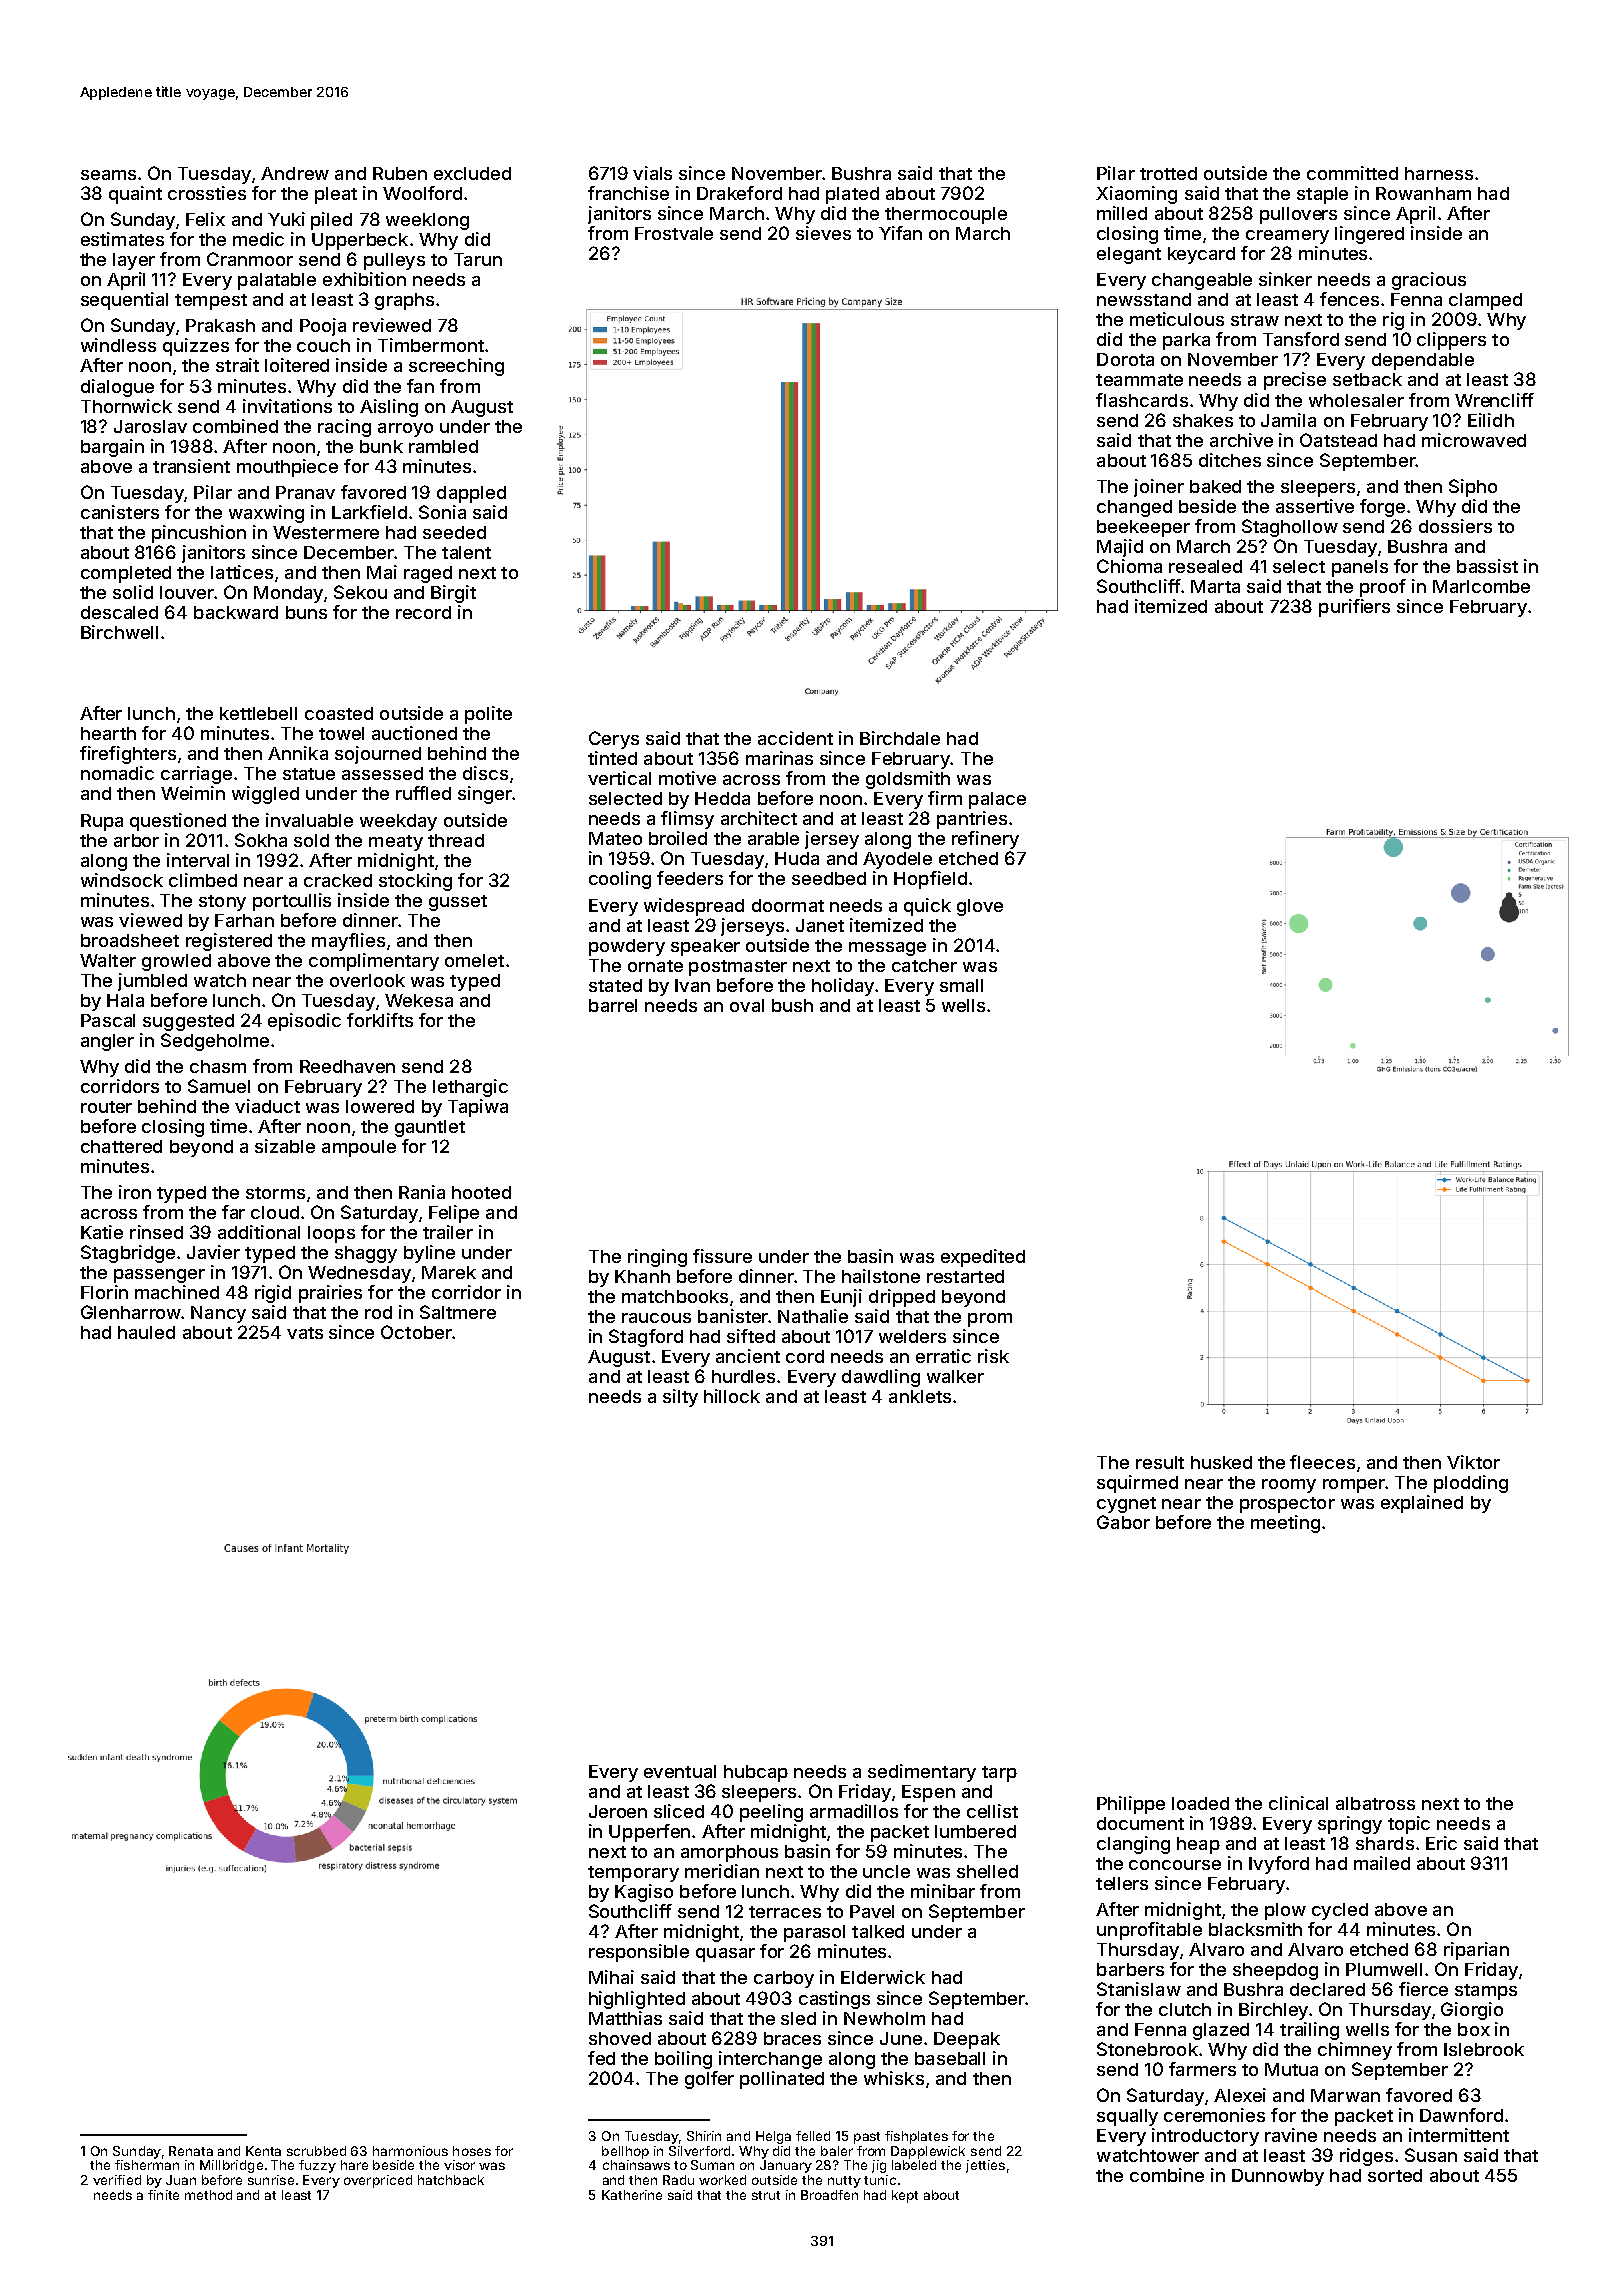 Image resolution: width=1620 pixels, height=2292 pixels. What do you see at coordinates (922, 1773) in the image?
I see `sedimentary` at bounding box center [922, 1773].
